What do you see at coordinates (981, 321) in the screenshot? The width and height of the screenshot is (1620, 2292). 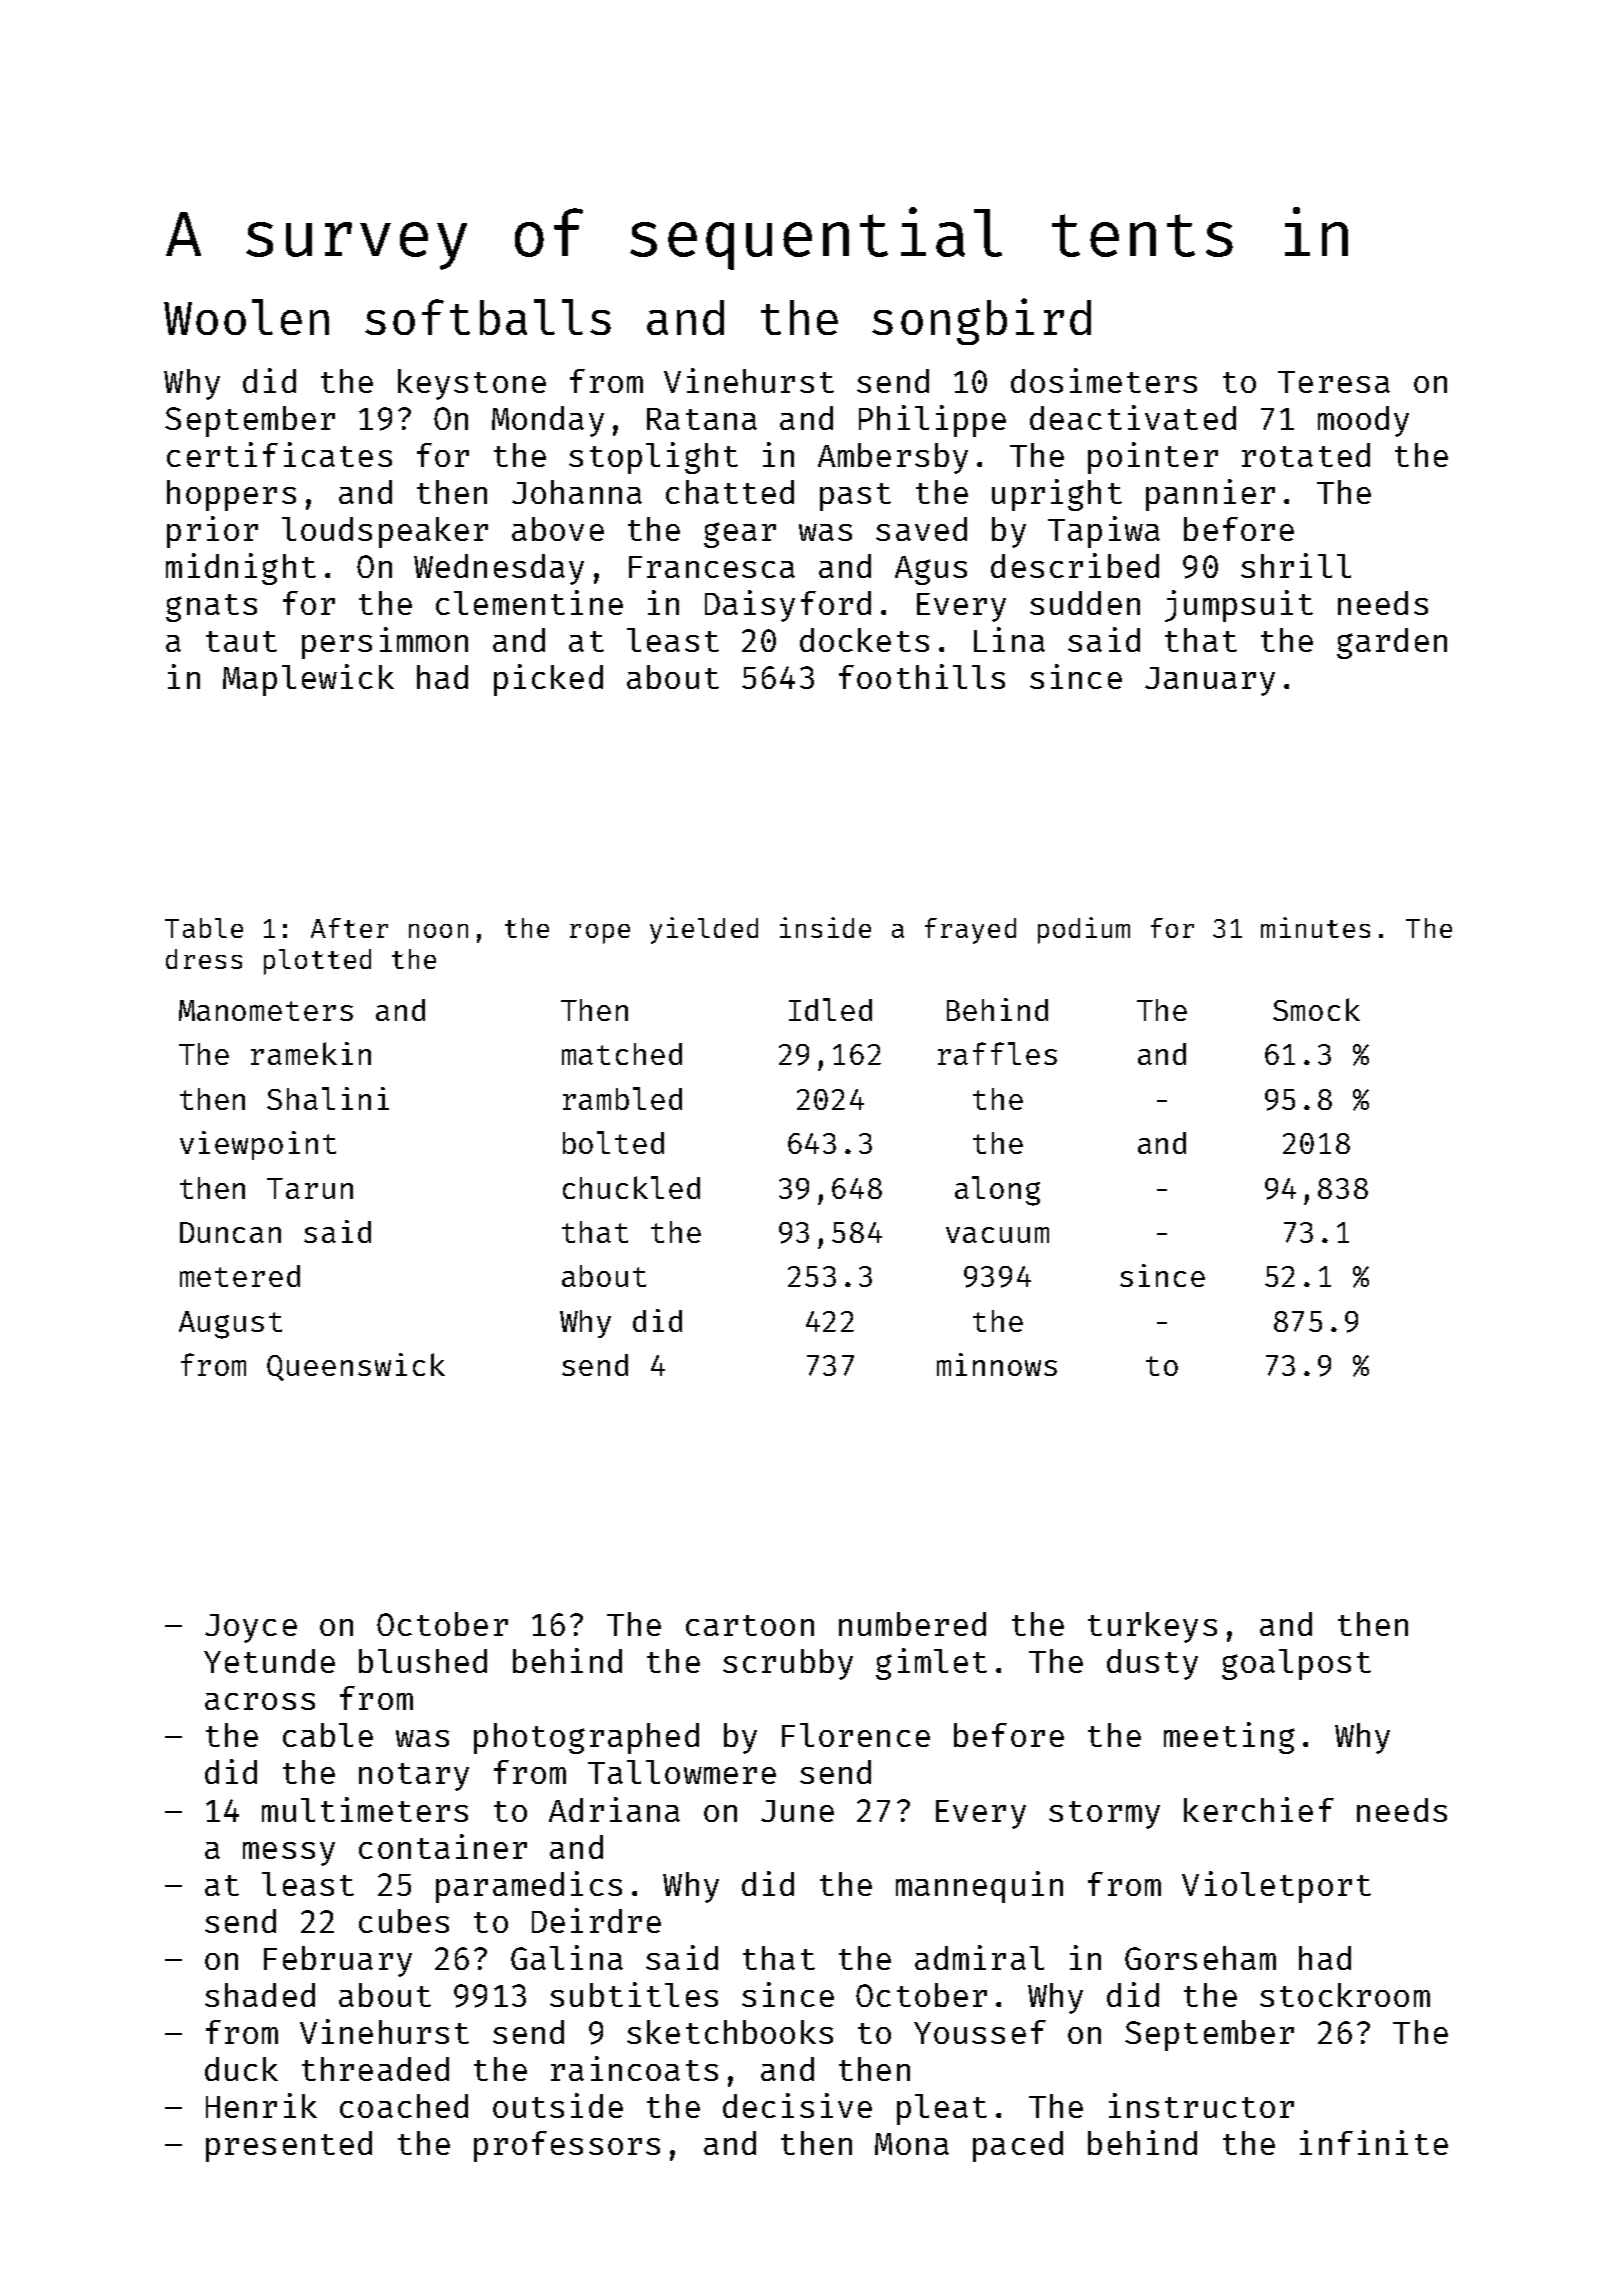 I see `songbird` at bounding box center [981, 321].
